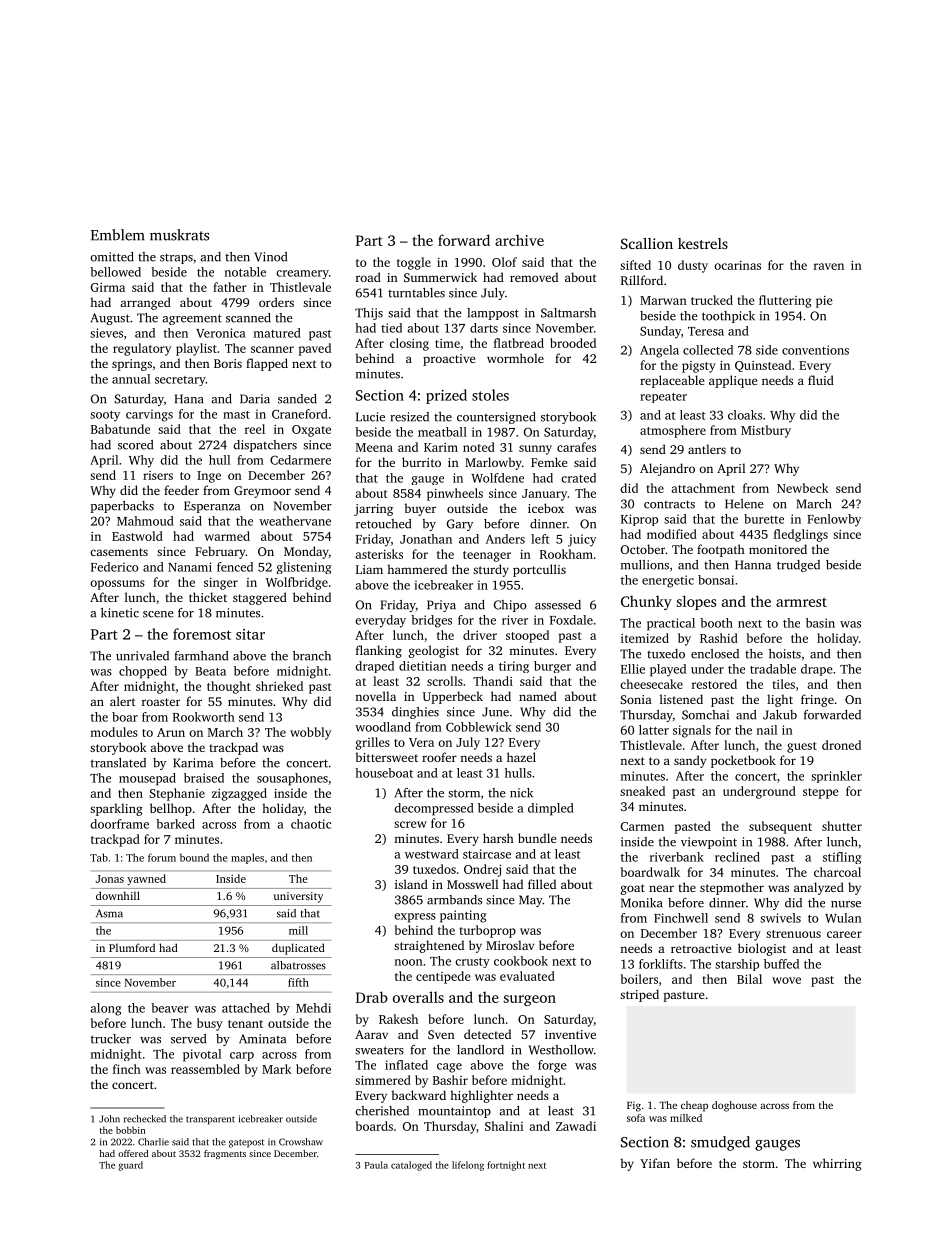 The width and height of the screenshot is (952, 1233). I want to click on pie, so click(824, 302).
